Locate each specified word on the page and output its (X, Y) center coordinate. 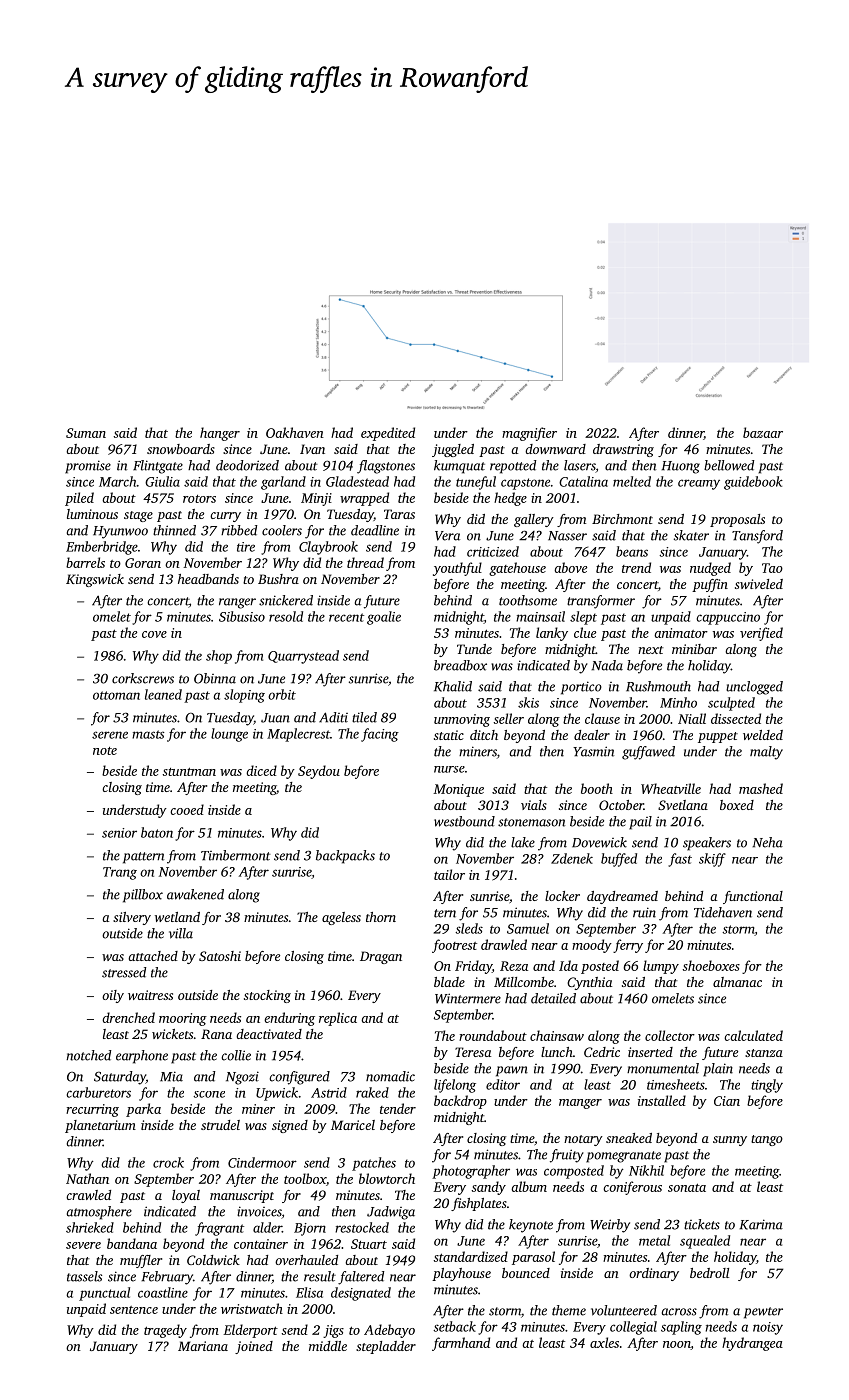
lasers (580, 466)
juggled (453, 450)
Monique (458, 790)
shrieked (90, 1227)
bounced (526, 1273)
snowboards (181, 449)
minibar (694, 649)
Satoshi (220, 956)
